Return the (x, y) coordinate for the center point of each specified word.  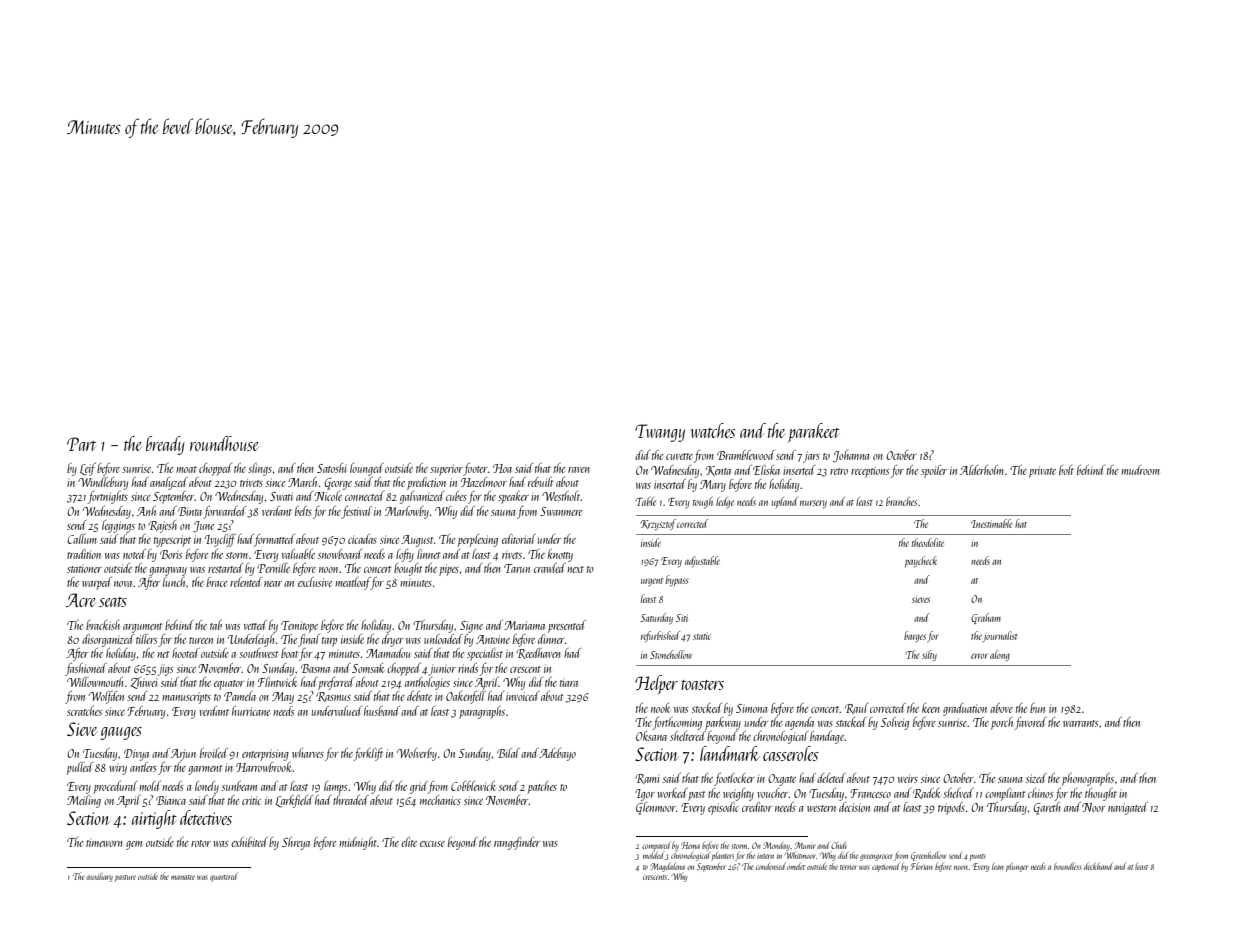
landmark (729, 753)
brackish (103, 625)
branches (901, 501)
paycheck (921, 561)
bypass (677, 580)
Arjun (183, 755)
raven (579, 470)
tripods (951, 808)
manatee (183, 877)
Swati (281, 496)
